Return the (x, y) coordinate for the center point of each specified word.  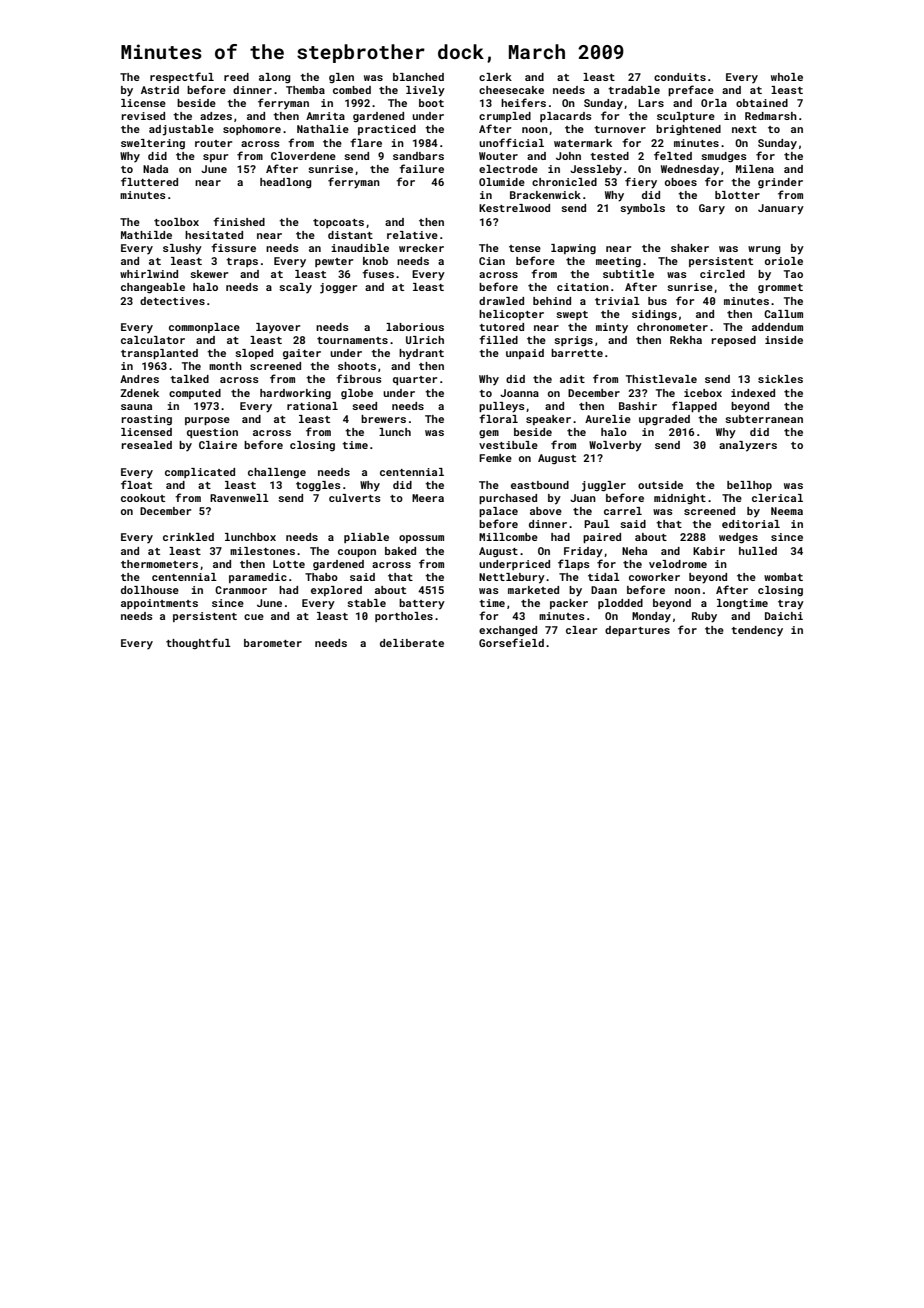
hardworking (295, 394)
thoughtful (198, 643)
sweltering (153, 144)
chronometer (672, 327)
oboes (681, 182)
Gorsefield (511, 642)
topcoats (338, 223)
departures (637, 631)
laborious (415, 327)
